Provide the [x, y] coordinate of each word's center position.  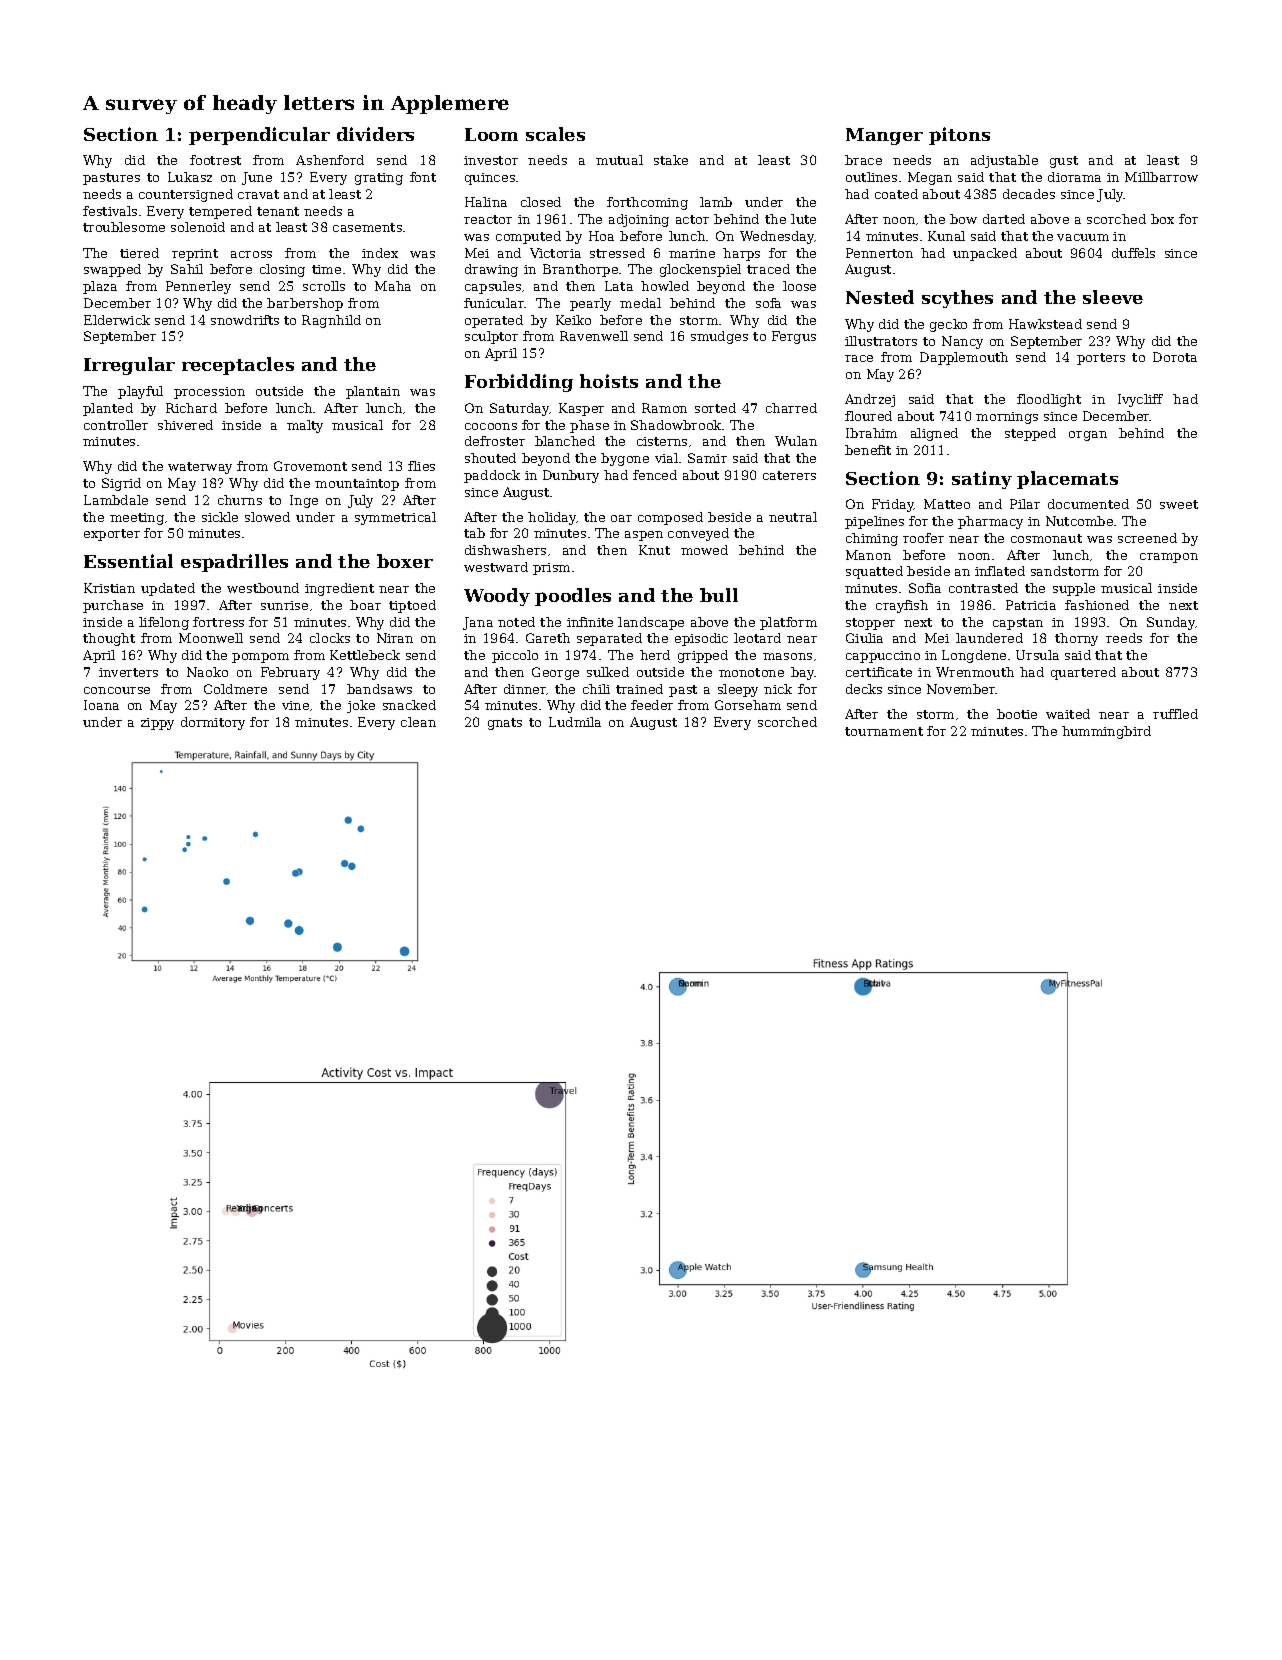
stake [671, 160]
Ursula [1037, 655]
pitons [959, 136]
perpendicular [259, 136]
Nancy [962, 342]
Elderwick [117, 320]
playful [140, 392]
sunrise [284, 605]
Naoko [207, 672]
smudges [719, 337]
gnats [505, 724]
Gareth [548, 638]
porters [1101, 359]
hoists [609, 381]
